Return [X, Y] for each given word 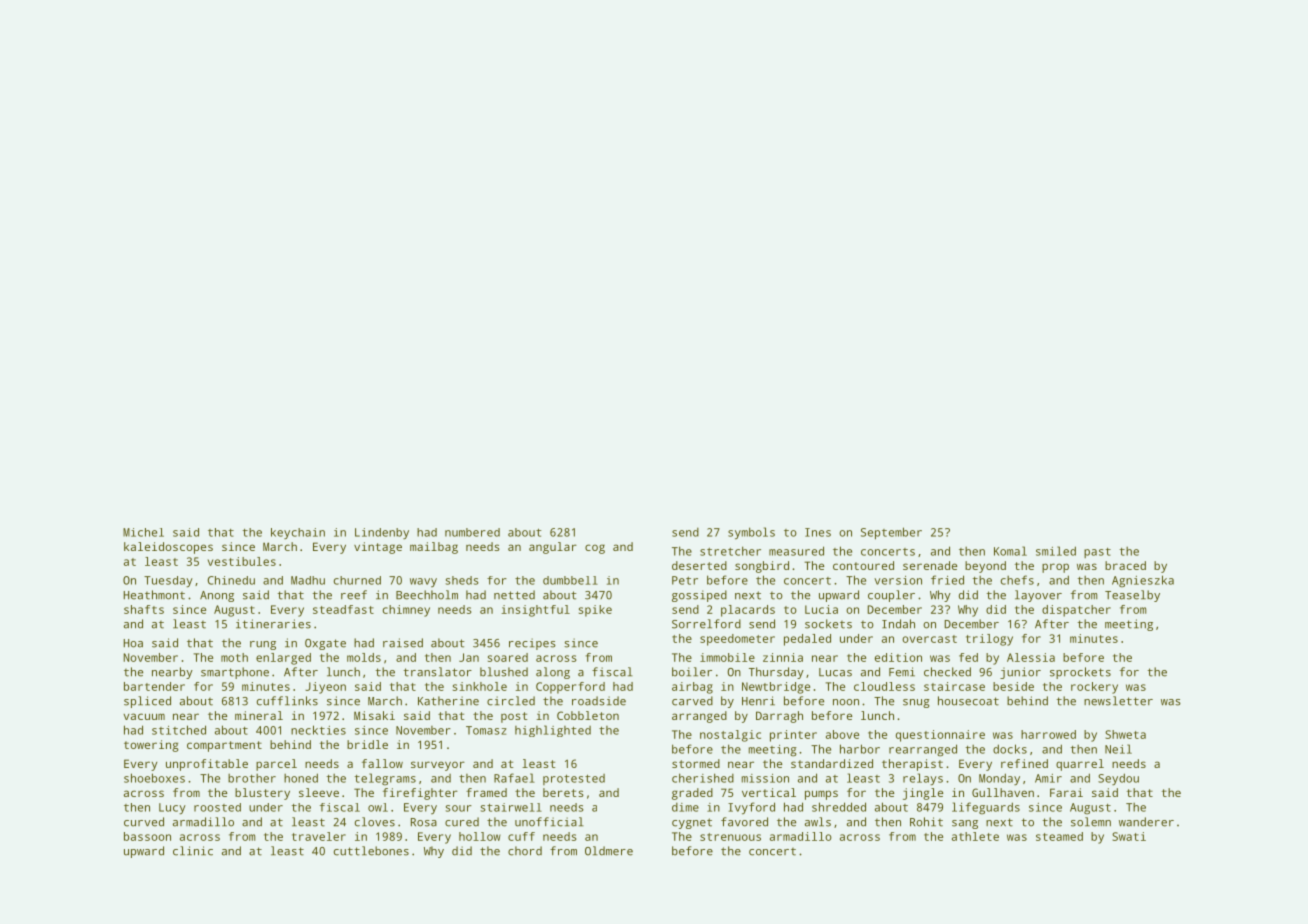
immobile [727, 657]
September [891, 533]
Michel [143, 532]
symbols [751, 533]
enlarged [283, 659]
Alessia [1031, 657]
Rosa [424, 822]
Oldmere [609, 851]
